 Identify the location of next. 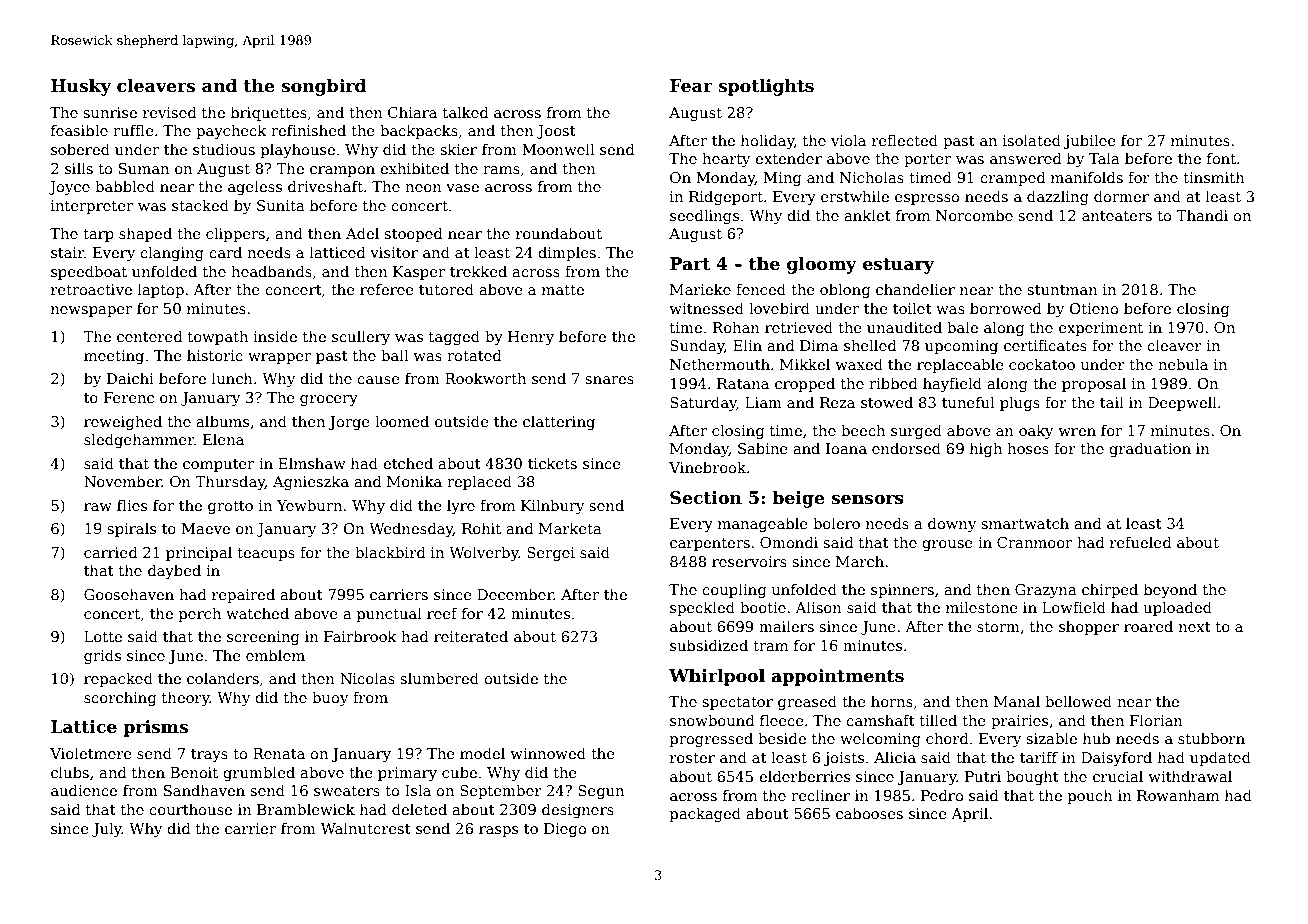
(1195, 627).
